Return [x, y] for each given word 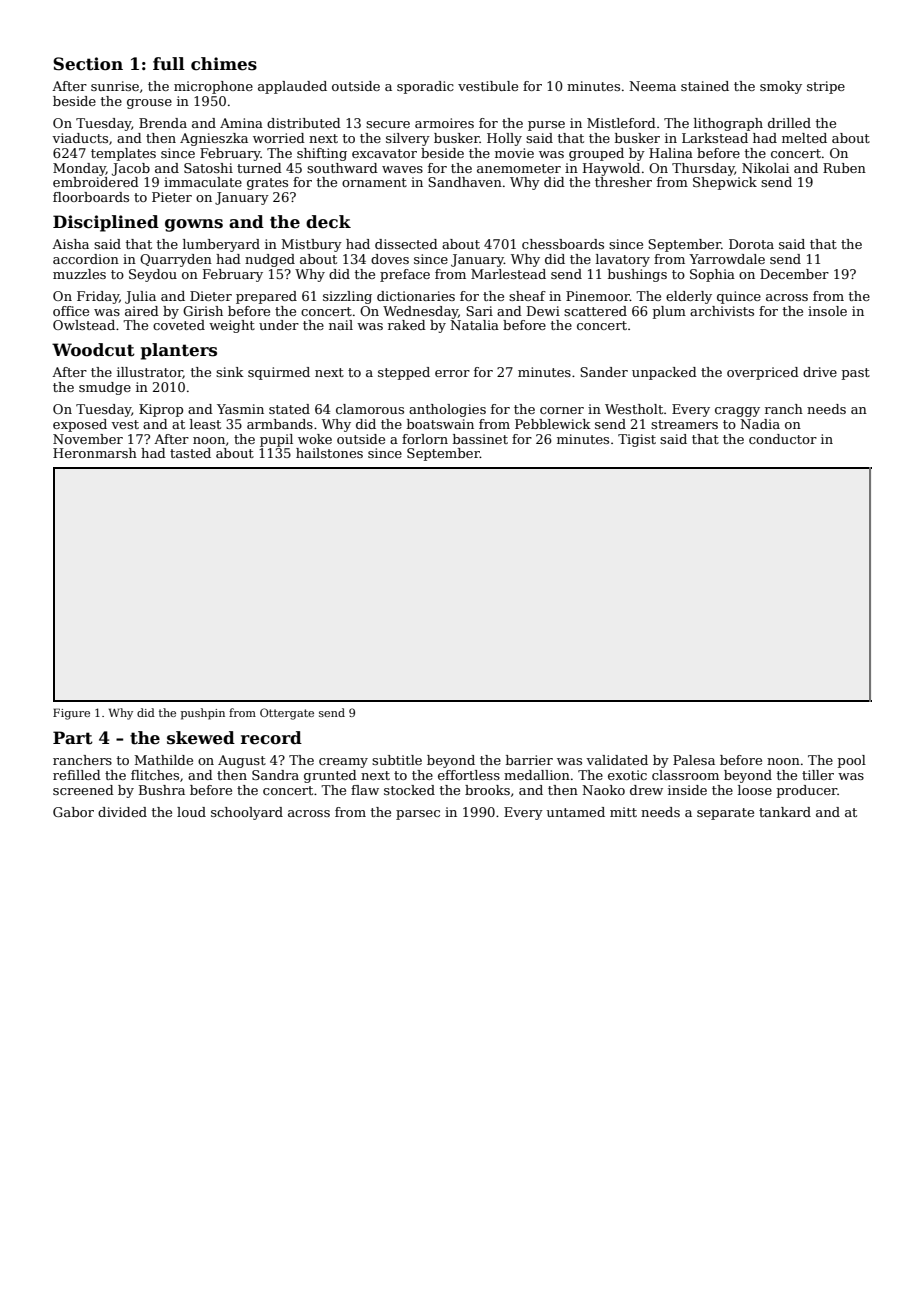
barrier [529, 760]
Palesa [694, 760]
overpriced [763, 373]
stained [705, 86]
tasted [190, 453]
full [169, 64]
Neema [652, 86]
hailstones [329, 453]
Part [73, 738]
